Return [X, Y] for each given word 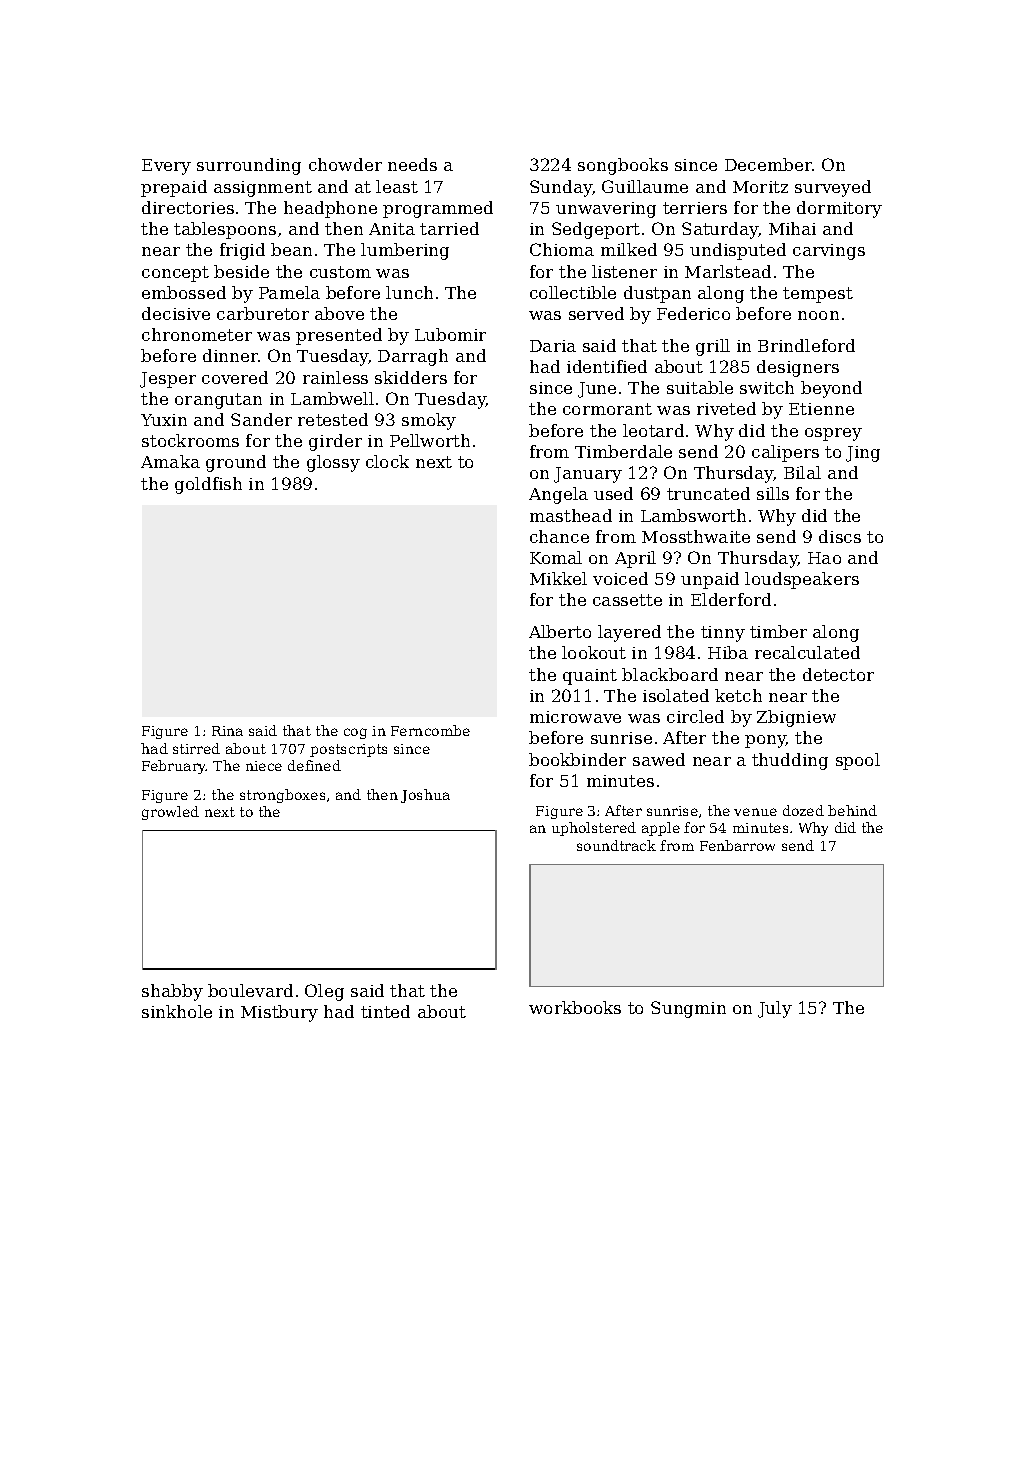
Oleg [324, 992]
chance [559, 536]
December [768, 164]
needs [412, 164]
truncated [708, 493]
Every [166, 167]
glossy [333, 463]
